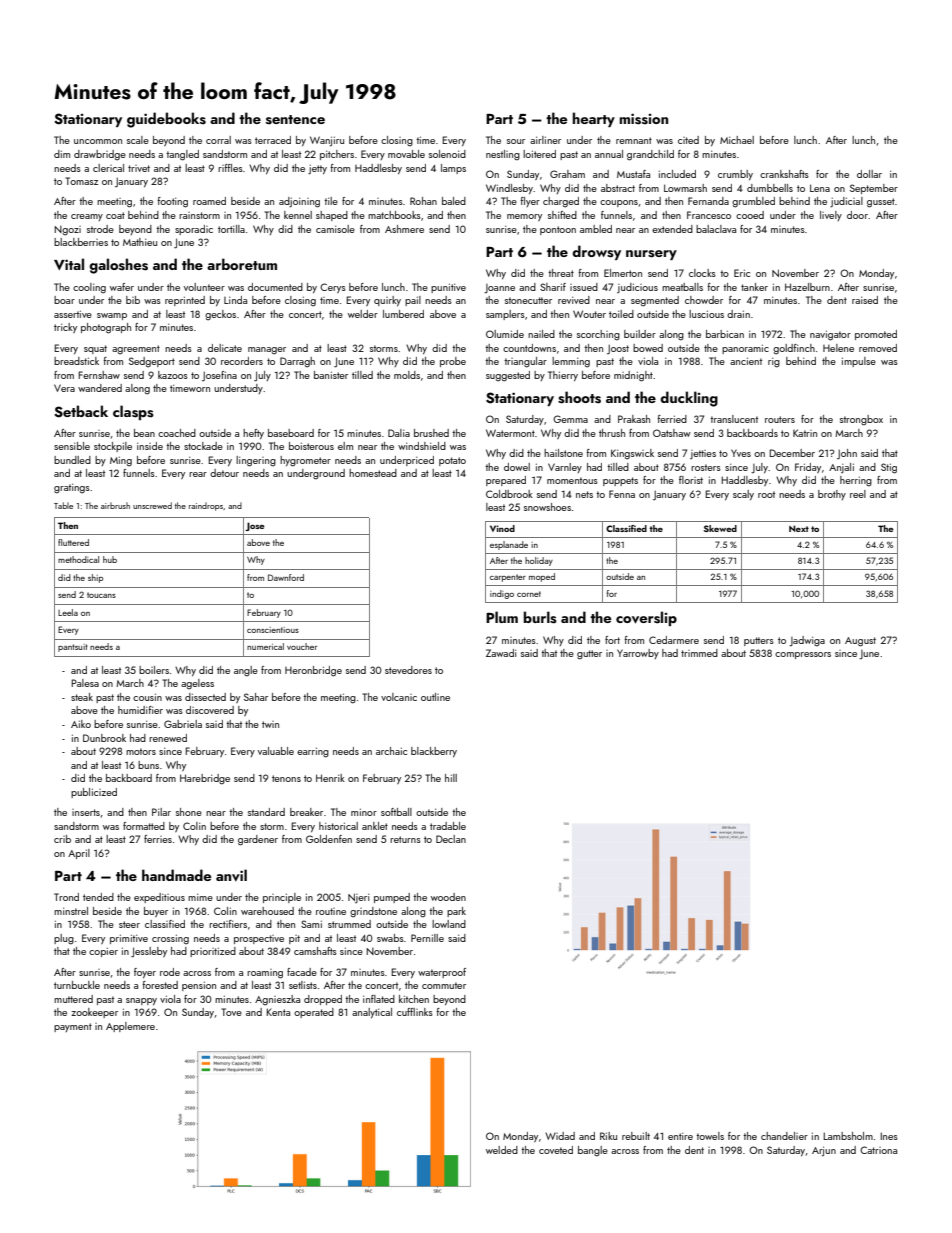  I want to click on entire, so click(680, 1136).
